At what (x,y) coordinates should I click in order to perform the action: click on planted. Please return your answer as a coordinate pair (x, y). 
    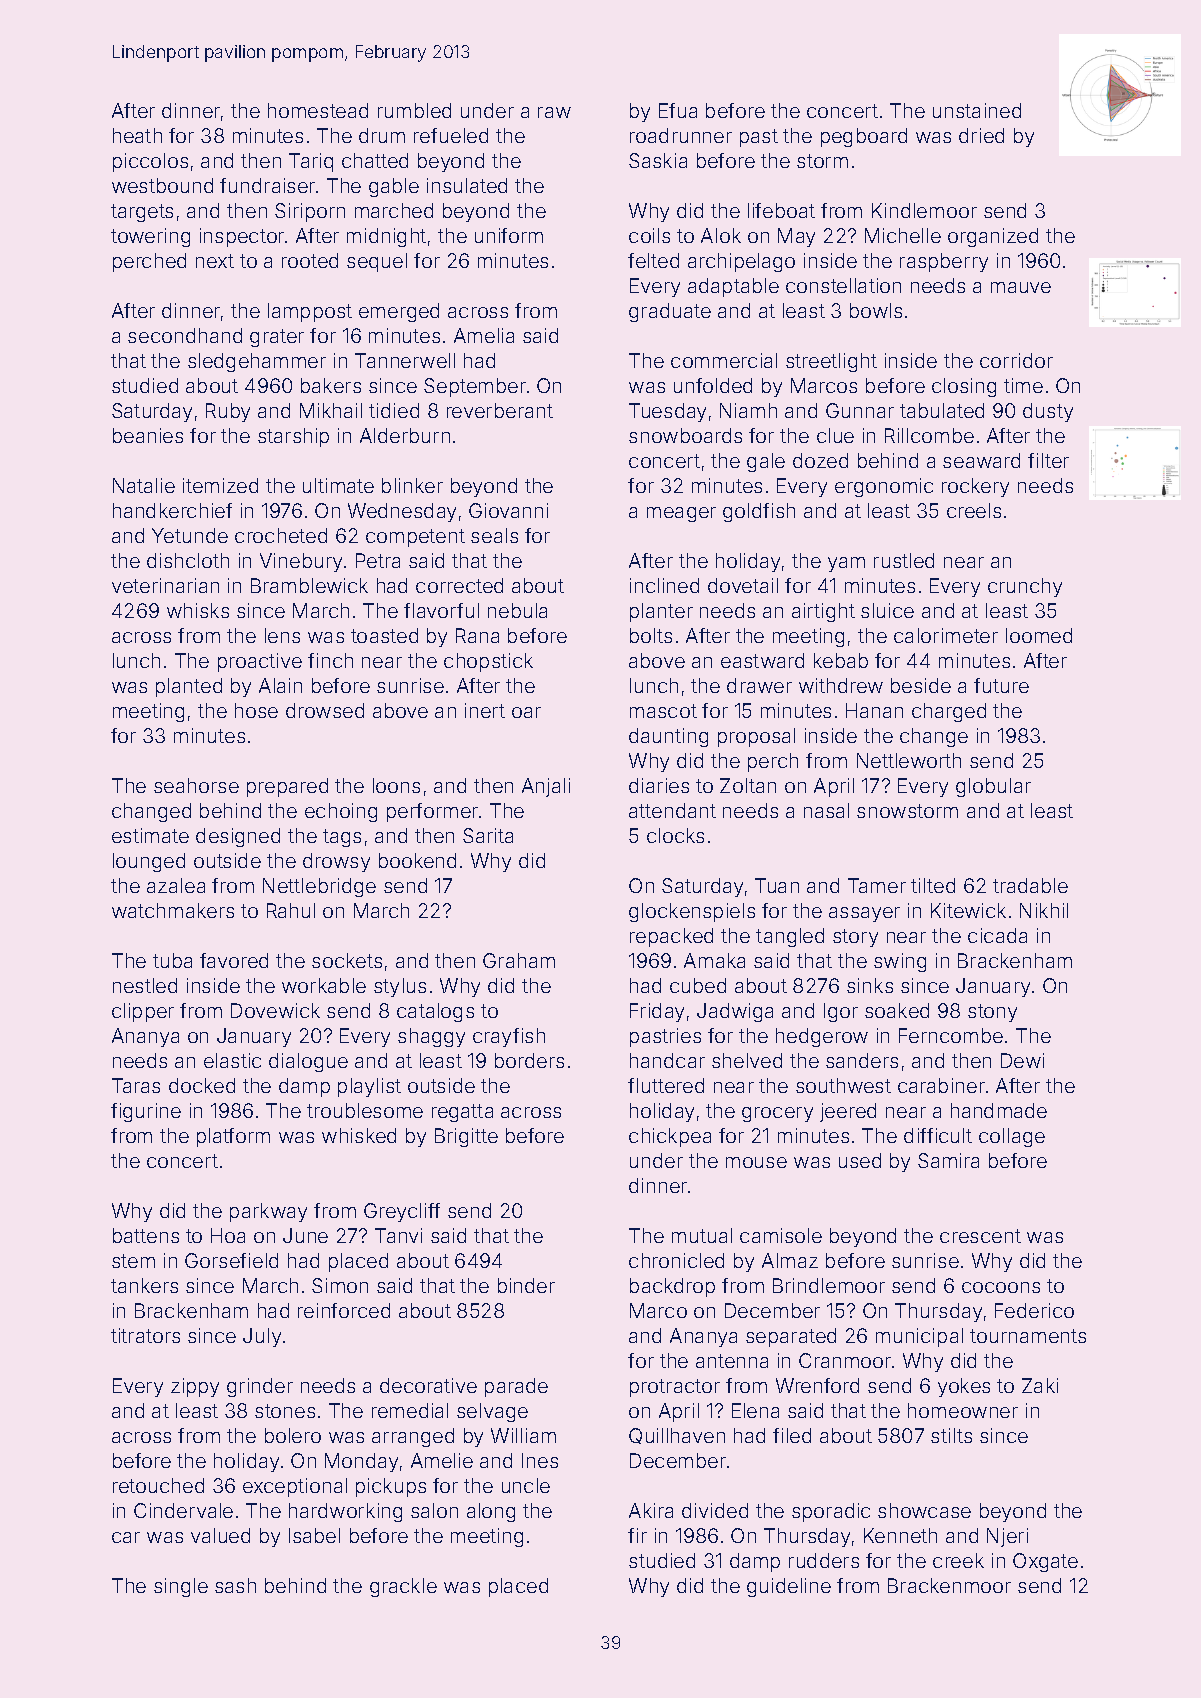
    Looking at the image, I should click on (189, 687).
